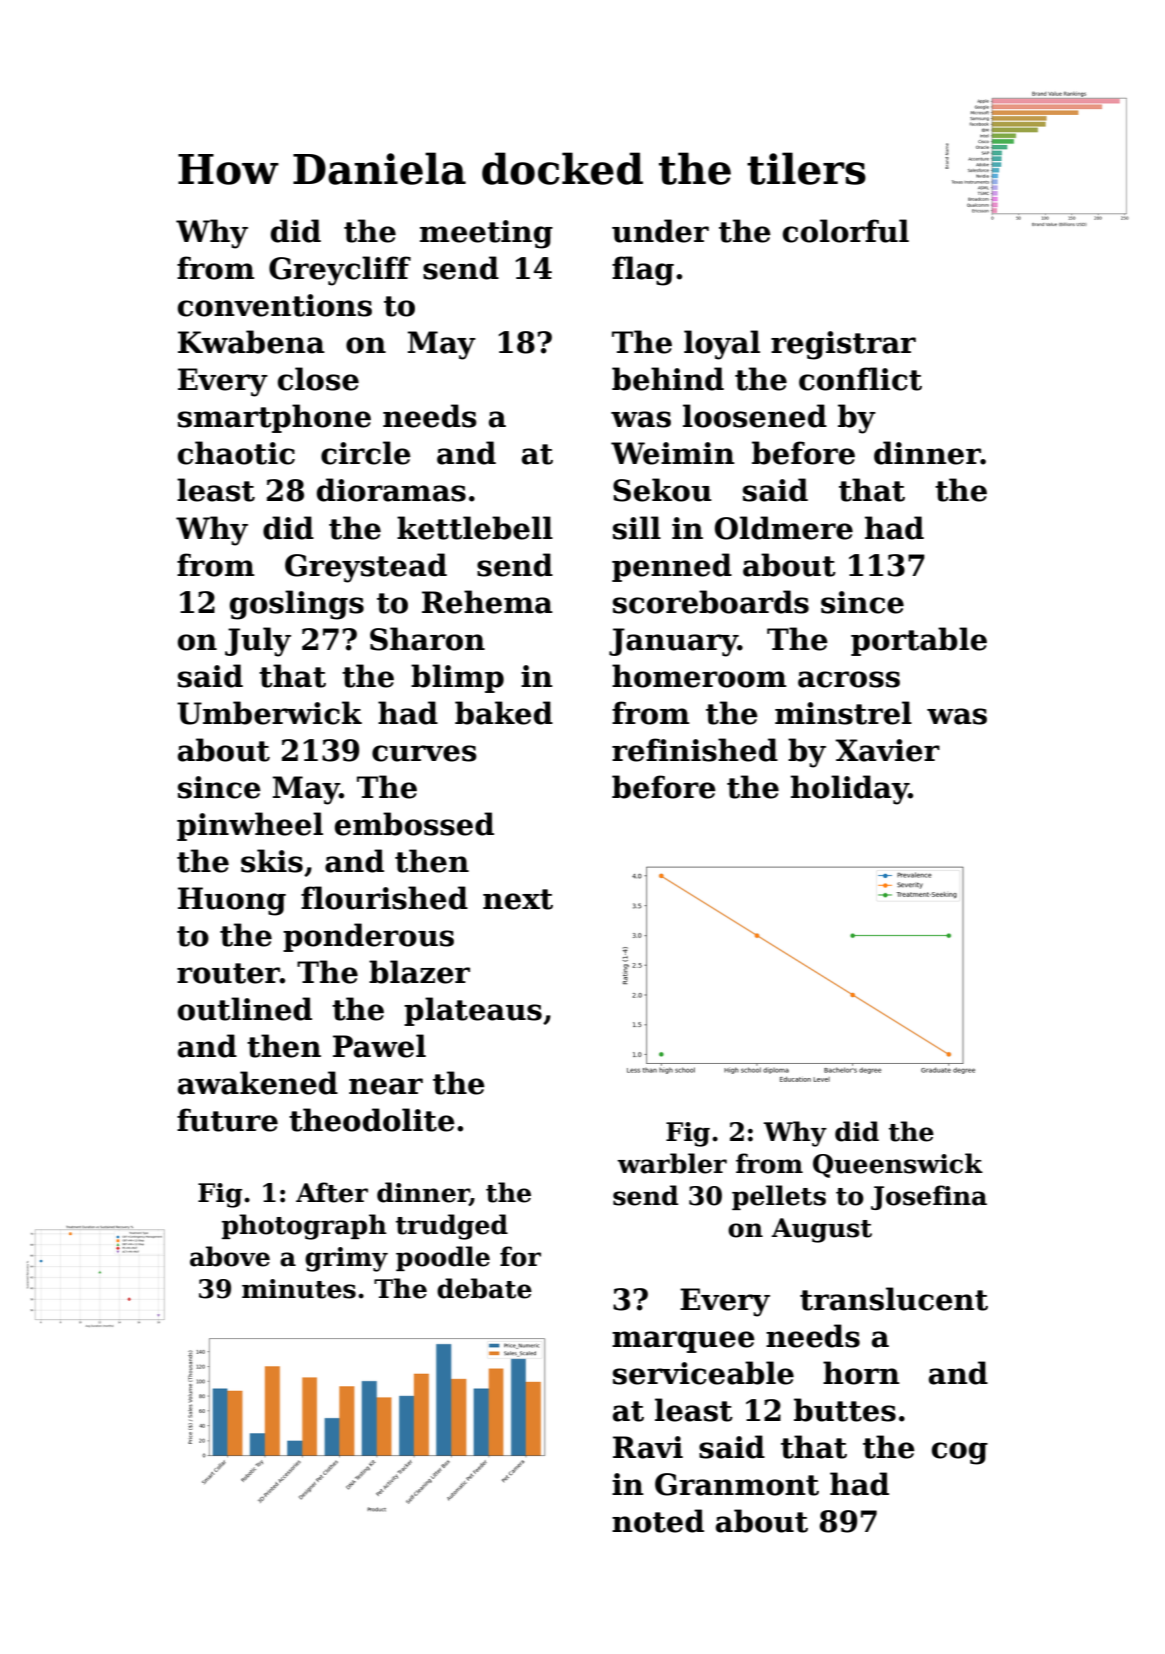  Describe the element at coordinates (648, 1447) in the image. I see `Ravi` at that location.
